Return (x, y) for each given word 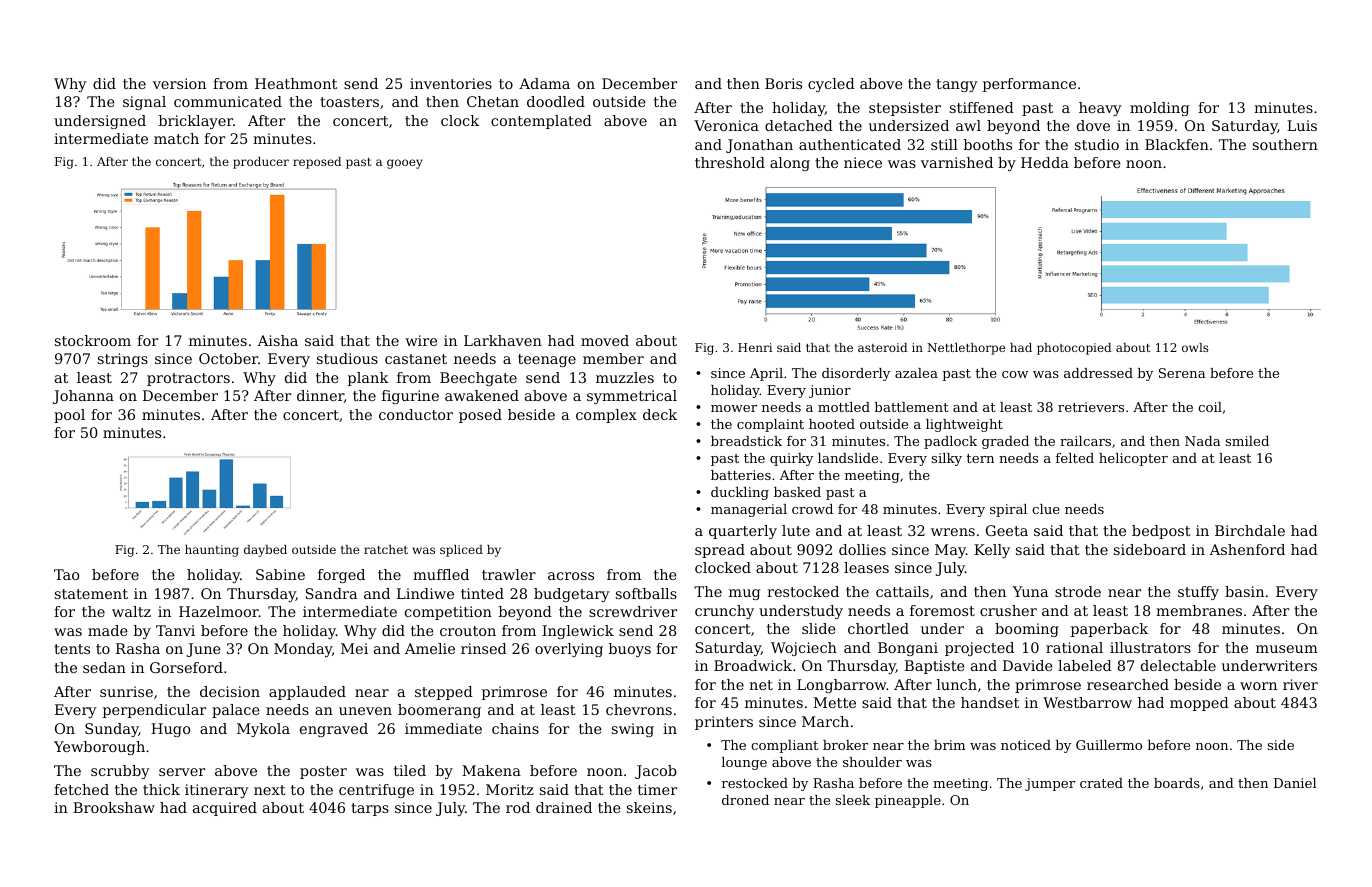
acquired (225, 809)
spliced (461, 551)
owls (1195, 347)
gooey (405, 164)
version (179, 83)
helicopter (1133, 459)
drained (564, 807)
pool (69, 416)
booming (1027, 630)
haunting (212, 551)
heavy (1100, 109)
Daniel (1295, 783)
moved (605, 340)
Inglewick (578, 632)
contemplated (541, 122)
